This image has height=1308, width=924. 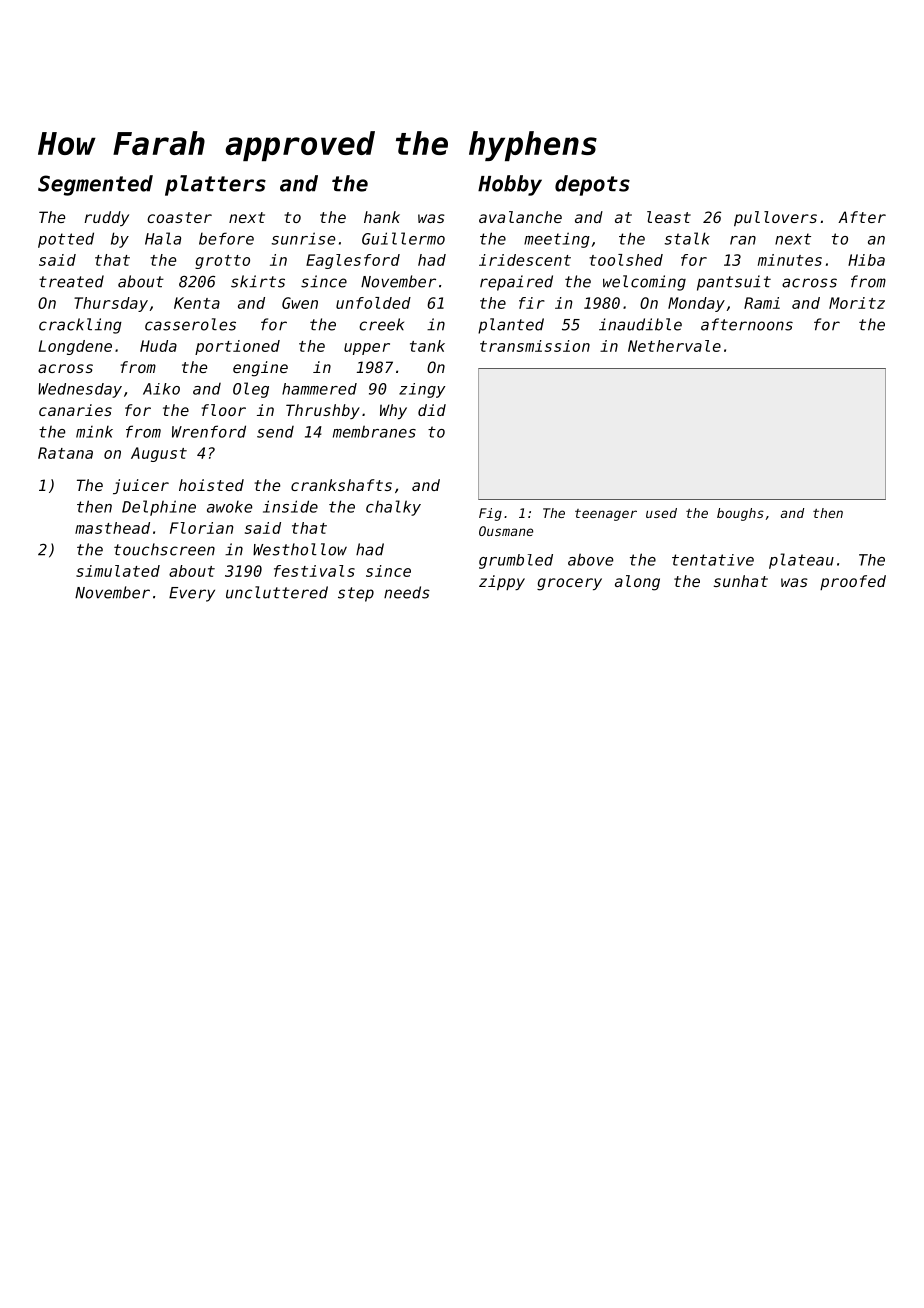 I want to click on Aiko, so click(x=161, y=389).
